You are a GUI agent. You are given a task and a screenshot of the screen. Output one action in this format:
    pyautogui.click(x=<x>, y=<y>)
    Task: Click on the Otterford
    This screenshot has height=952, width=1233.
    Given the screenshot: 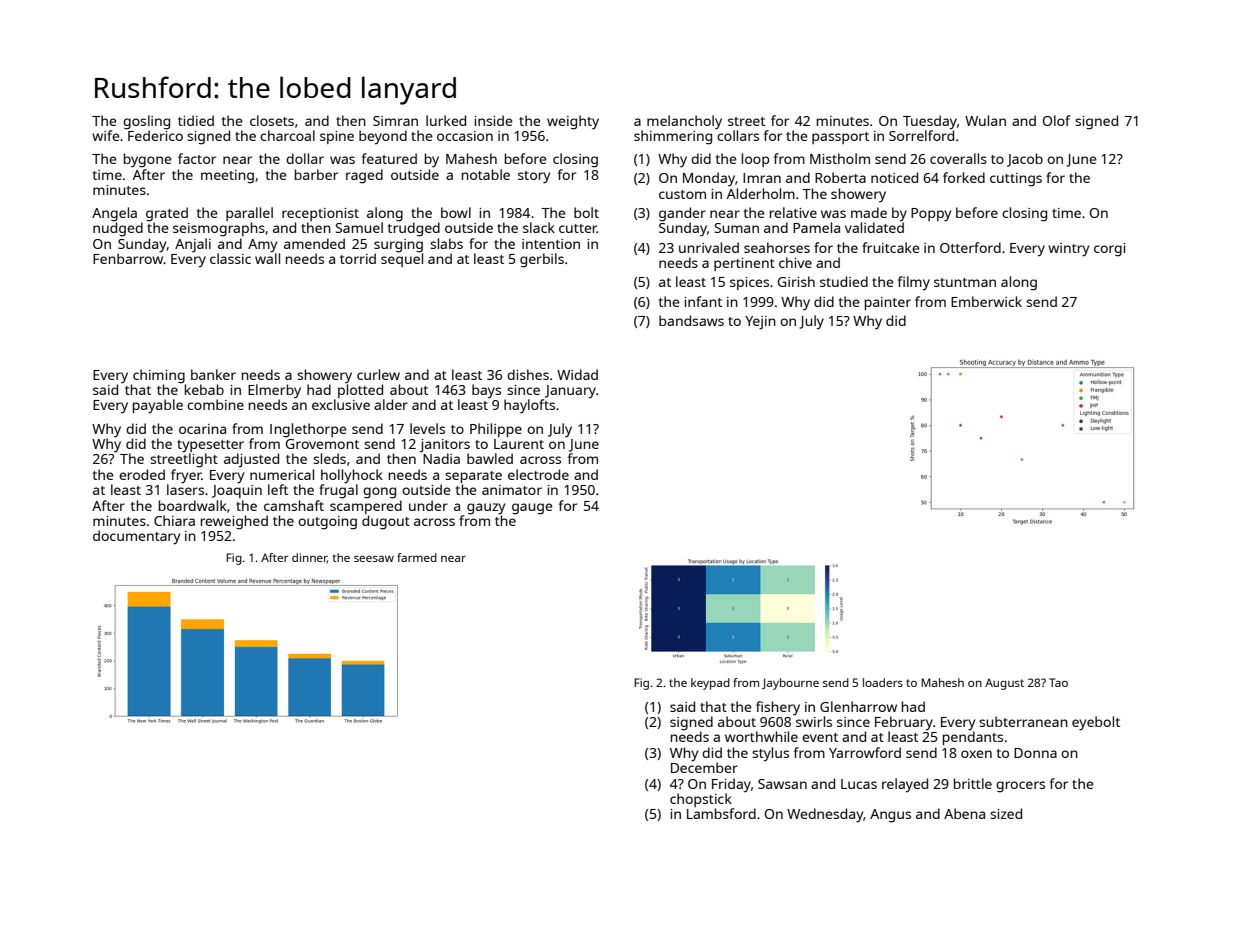 What is the action you would take?
    pyautogui.click(x=970, y=247)
